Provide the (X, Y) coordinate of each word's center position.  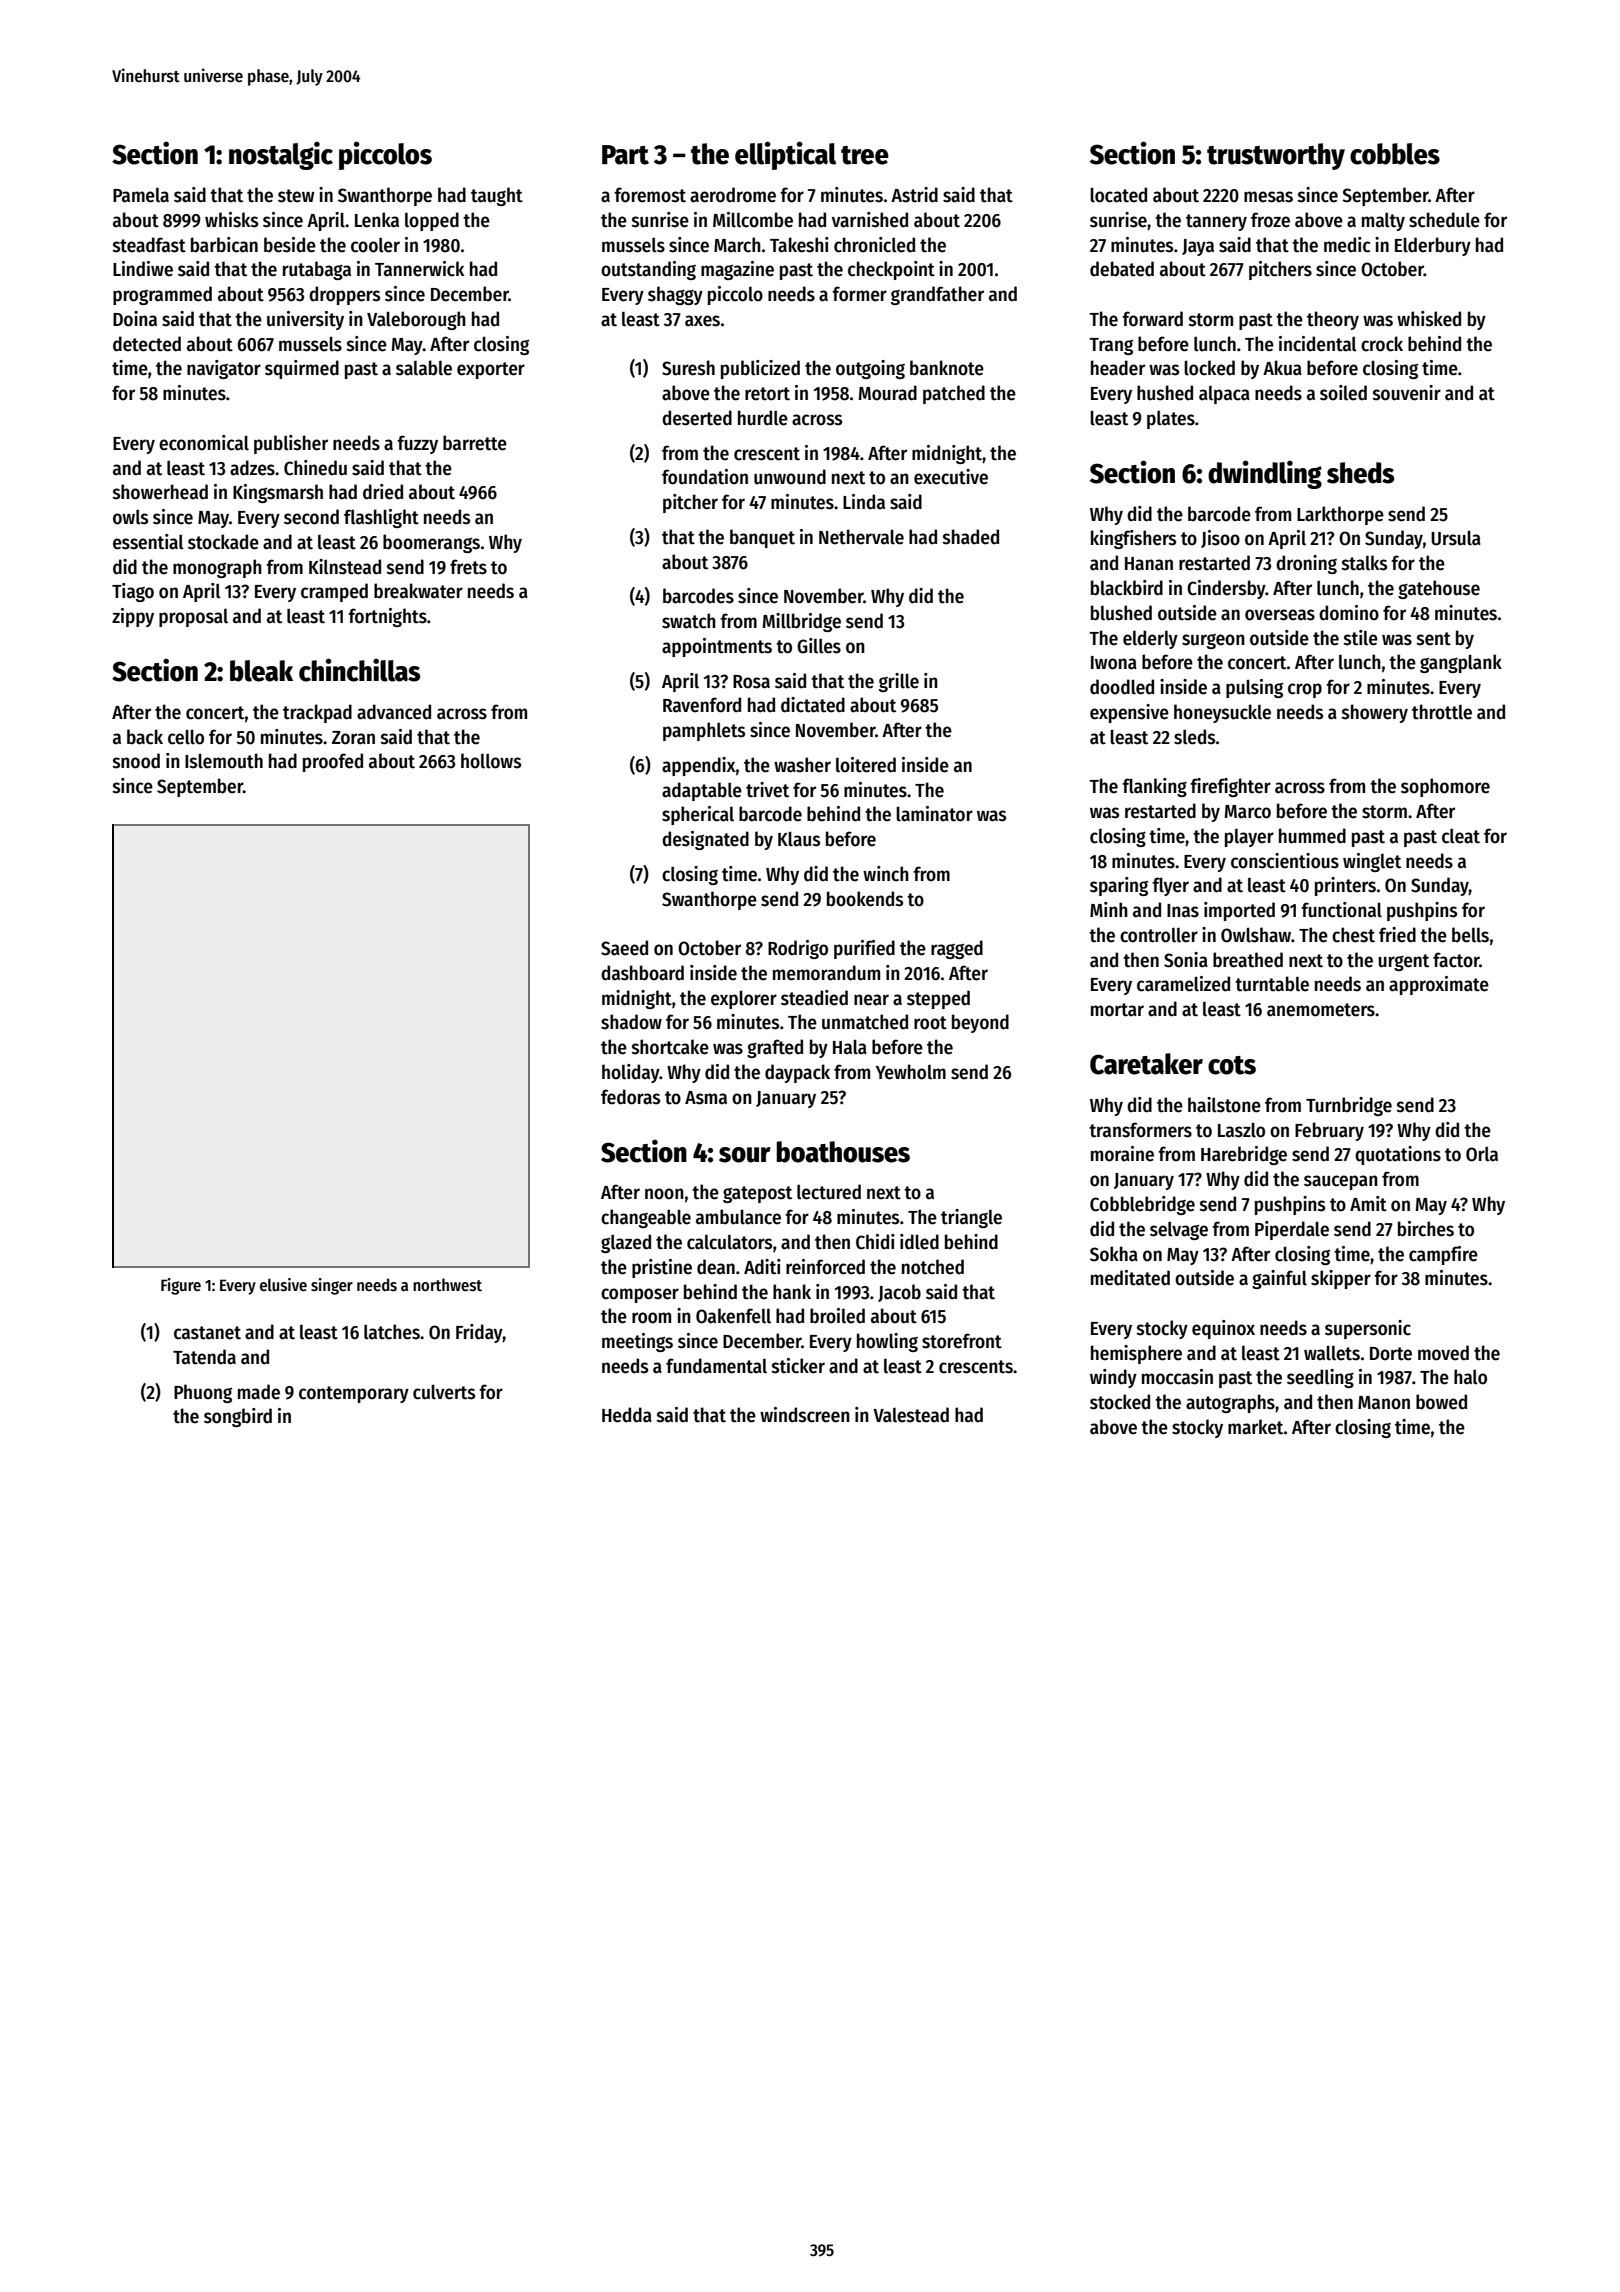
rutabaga (317, 270)
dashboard (642, 973)
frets (468, 567)
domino (1349, 613)
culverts (444, 1392)
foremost (650, 195)
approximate (1439, 985)
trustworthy (1276, 156)
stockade (223, 542)
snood (136, 761)
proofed (333, 762)
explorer (744, 999)
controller (1159, 935)
